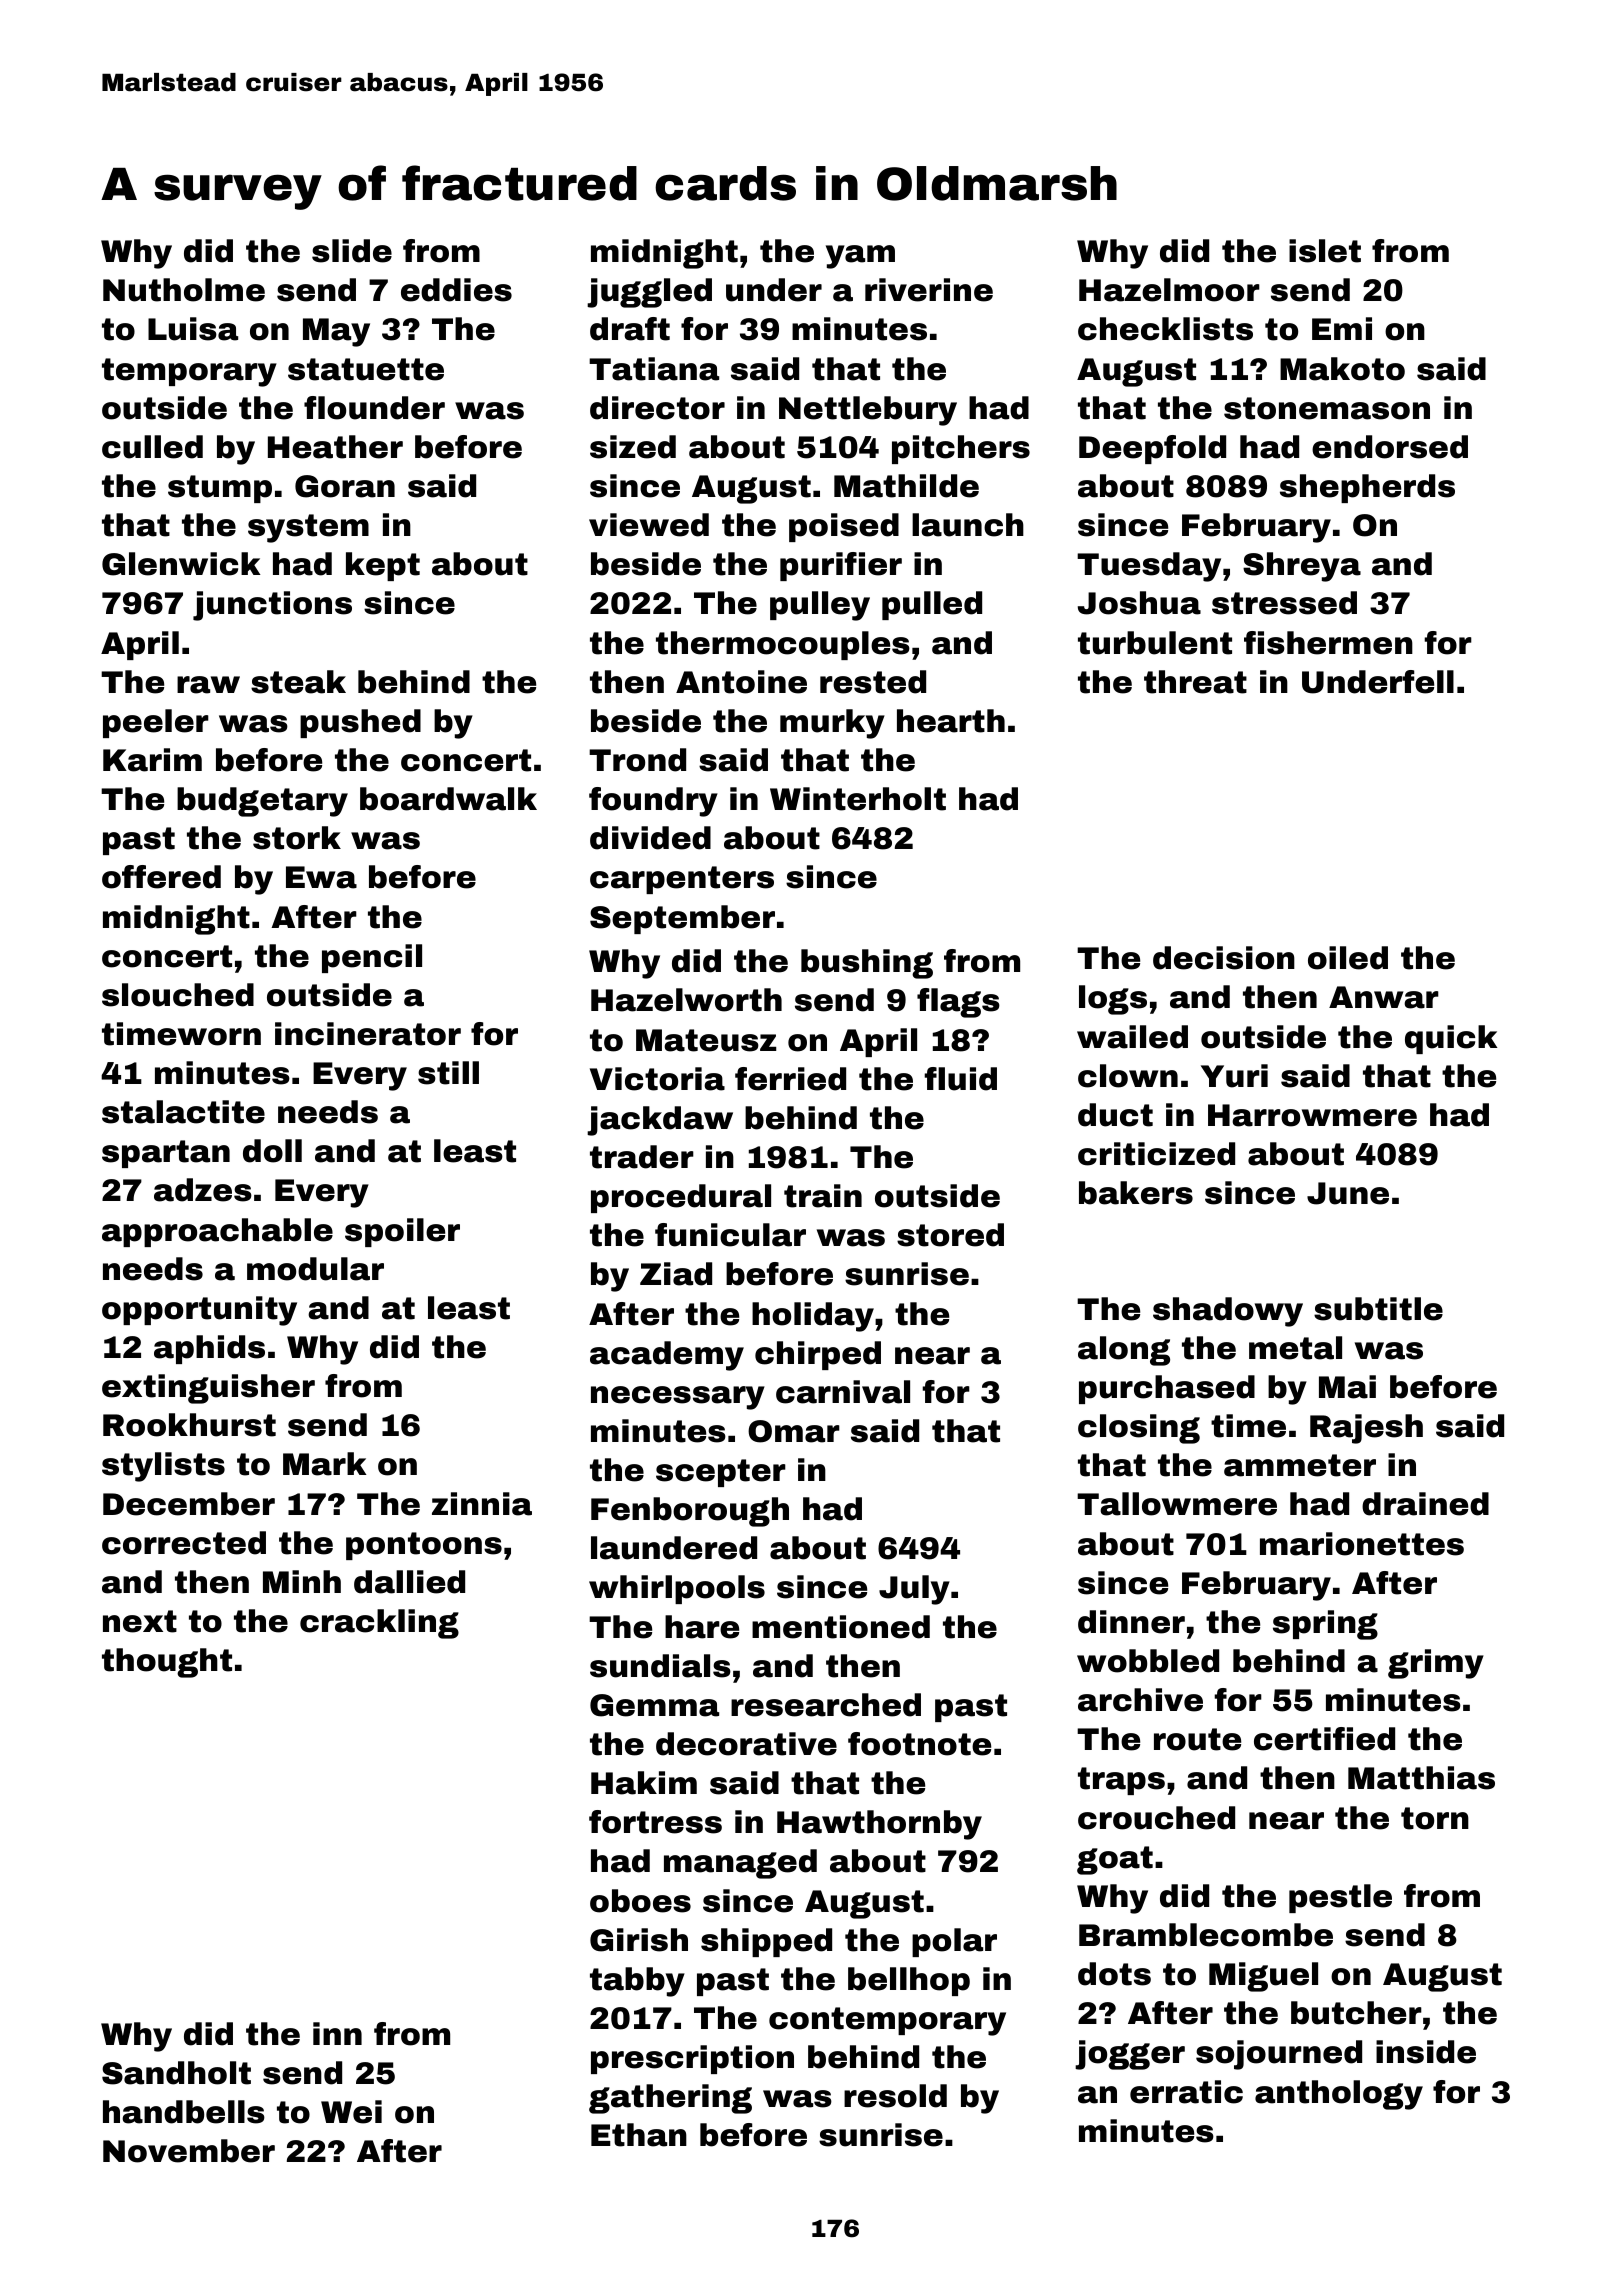  What do you see at coordinates (383, 566) in the screenshot?
I see `kept` at bounding box center [383, 566].
